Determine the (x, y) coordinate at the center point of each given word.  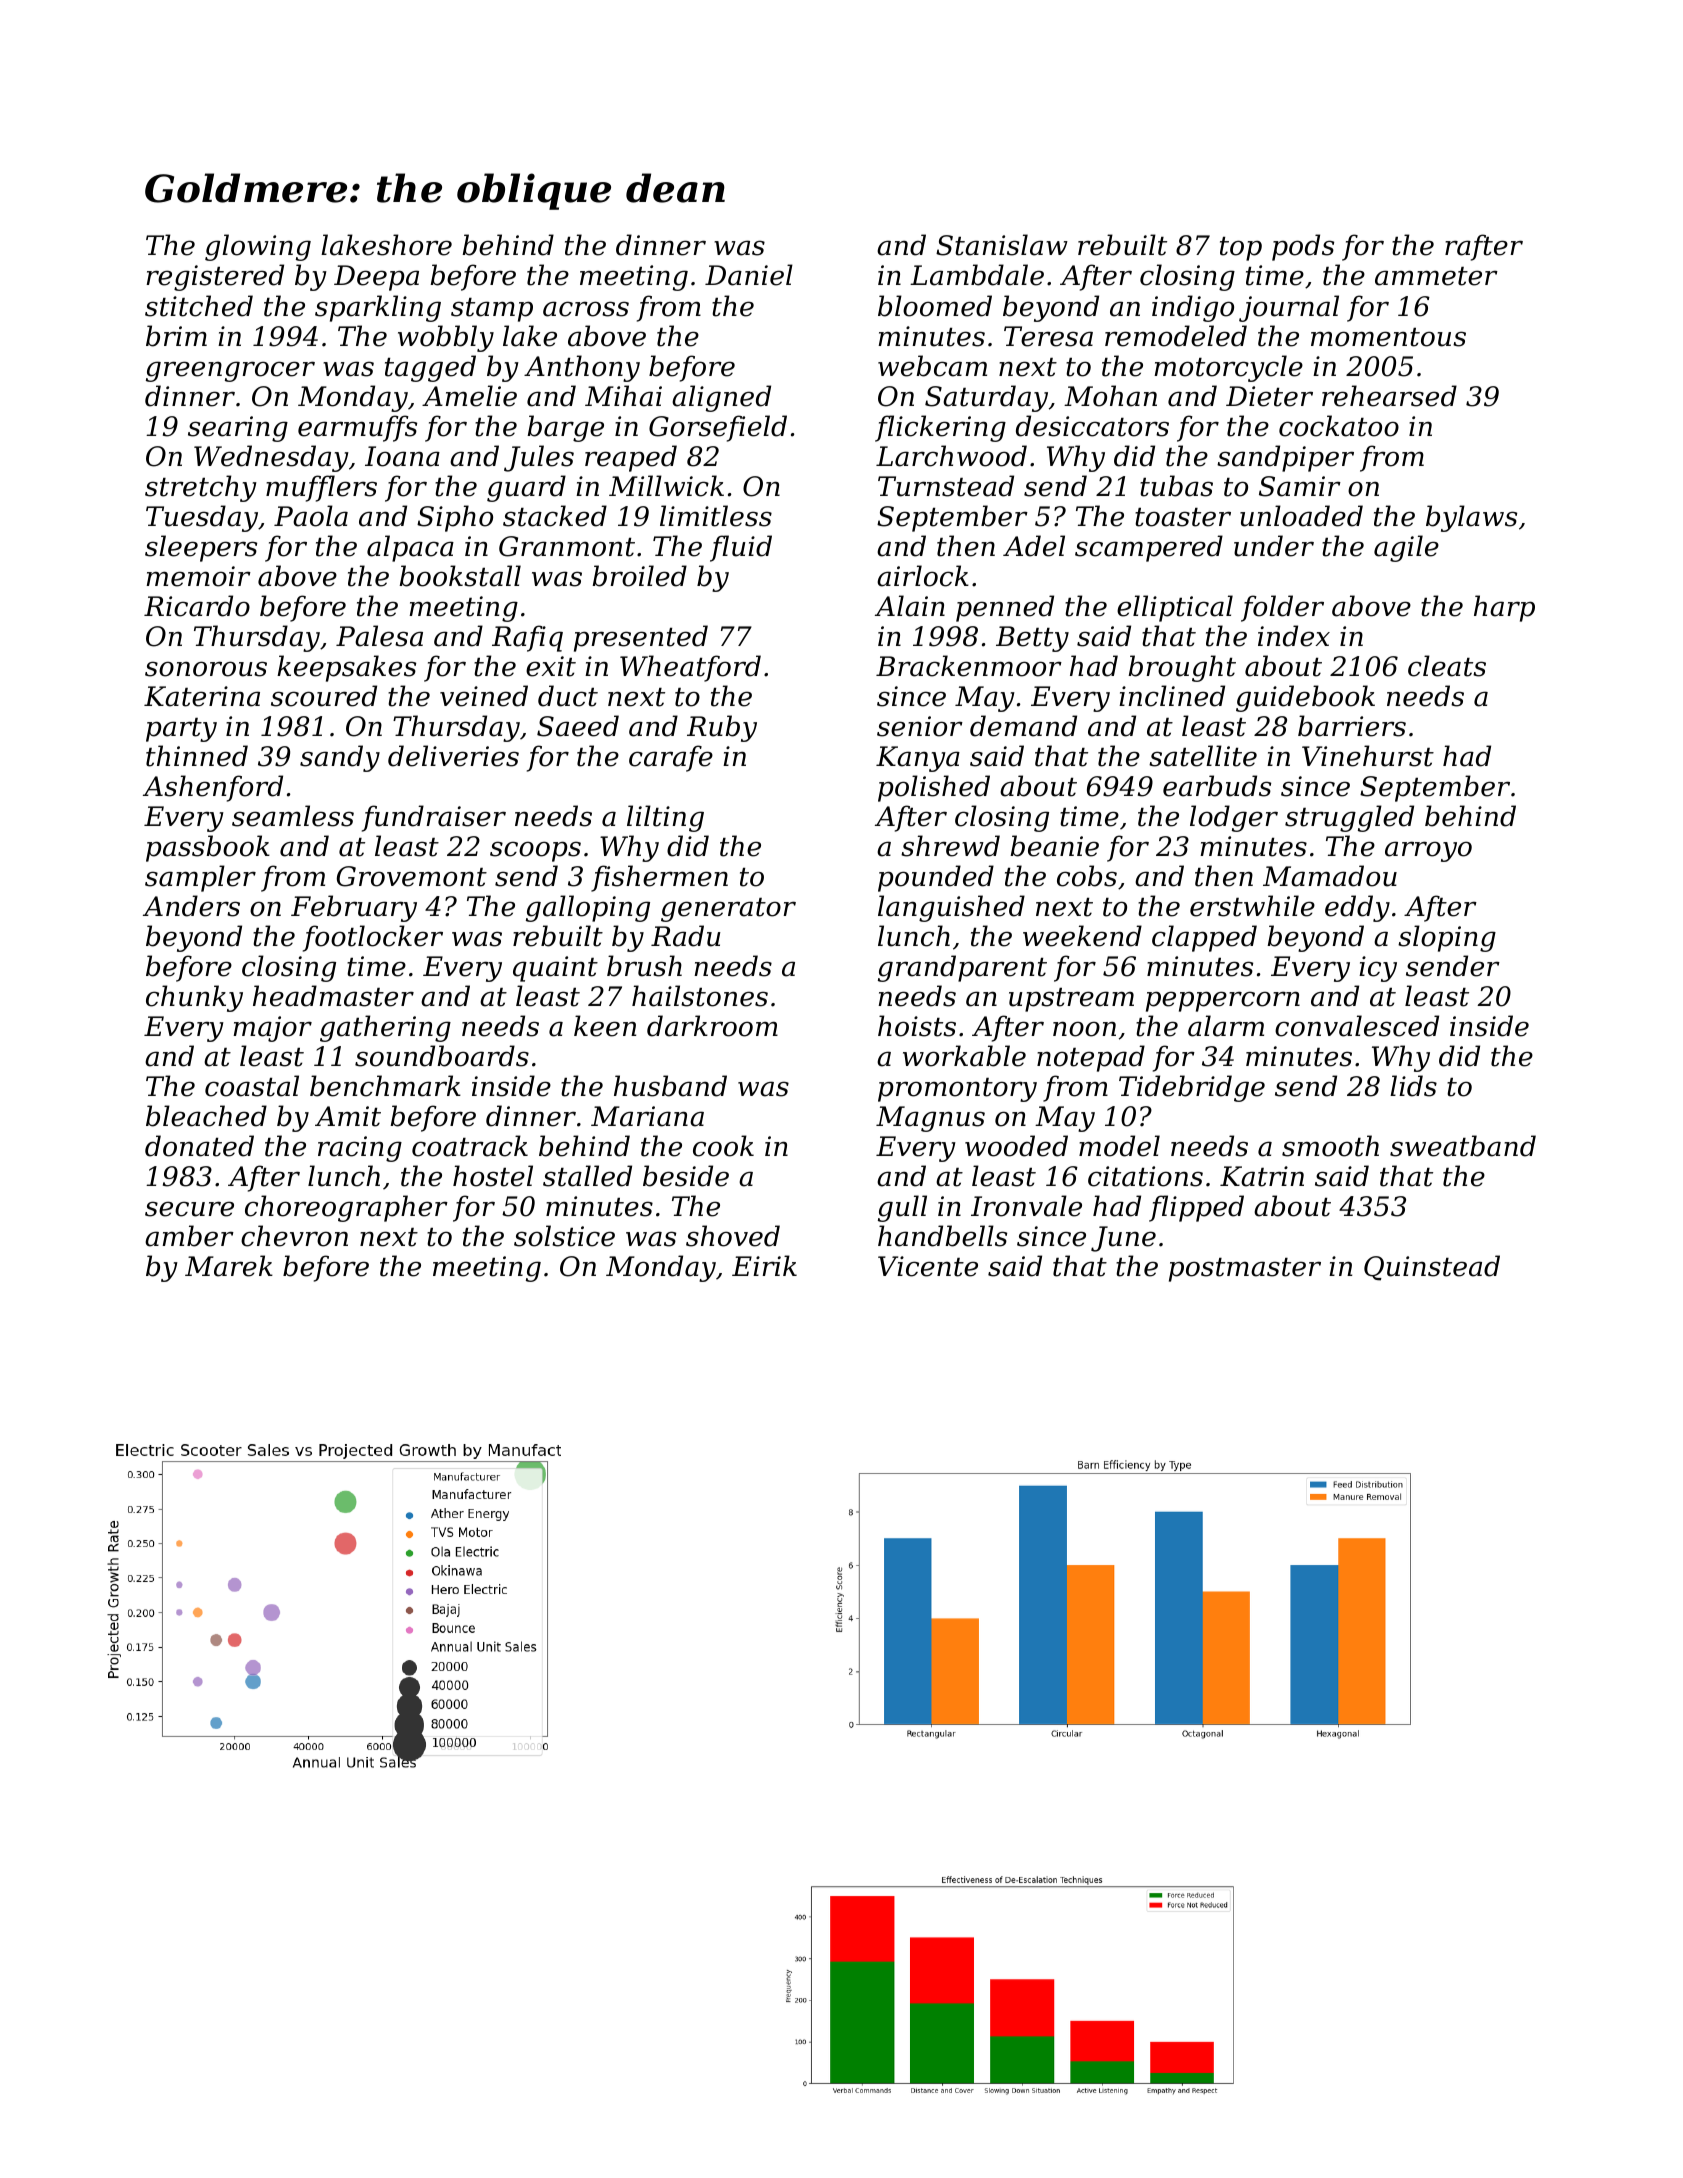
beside (686, 1176)
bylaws (1471, 518)
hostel (493, 1176)
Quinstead (1432, 1268)
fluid (741, 548)
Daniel (749, 275)
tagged (430, 368)
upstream (1071, 1000)
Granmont (567, 546)
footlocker (373, 938)
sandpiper (1285, 458)
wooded (1016, 1146)
